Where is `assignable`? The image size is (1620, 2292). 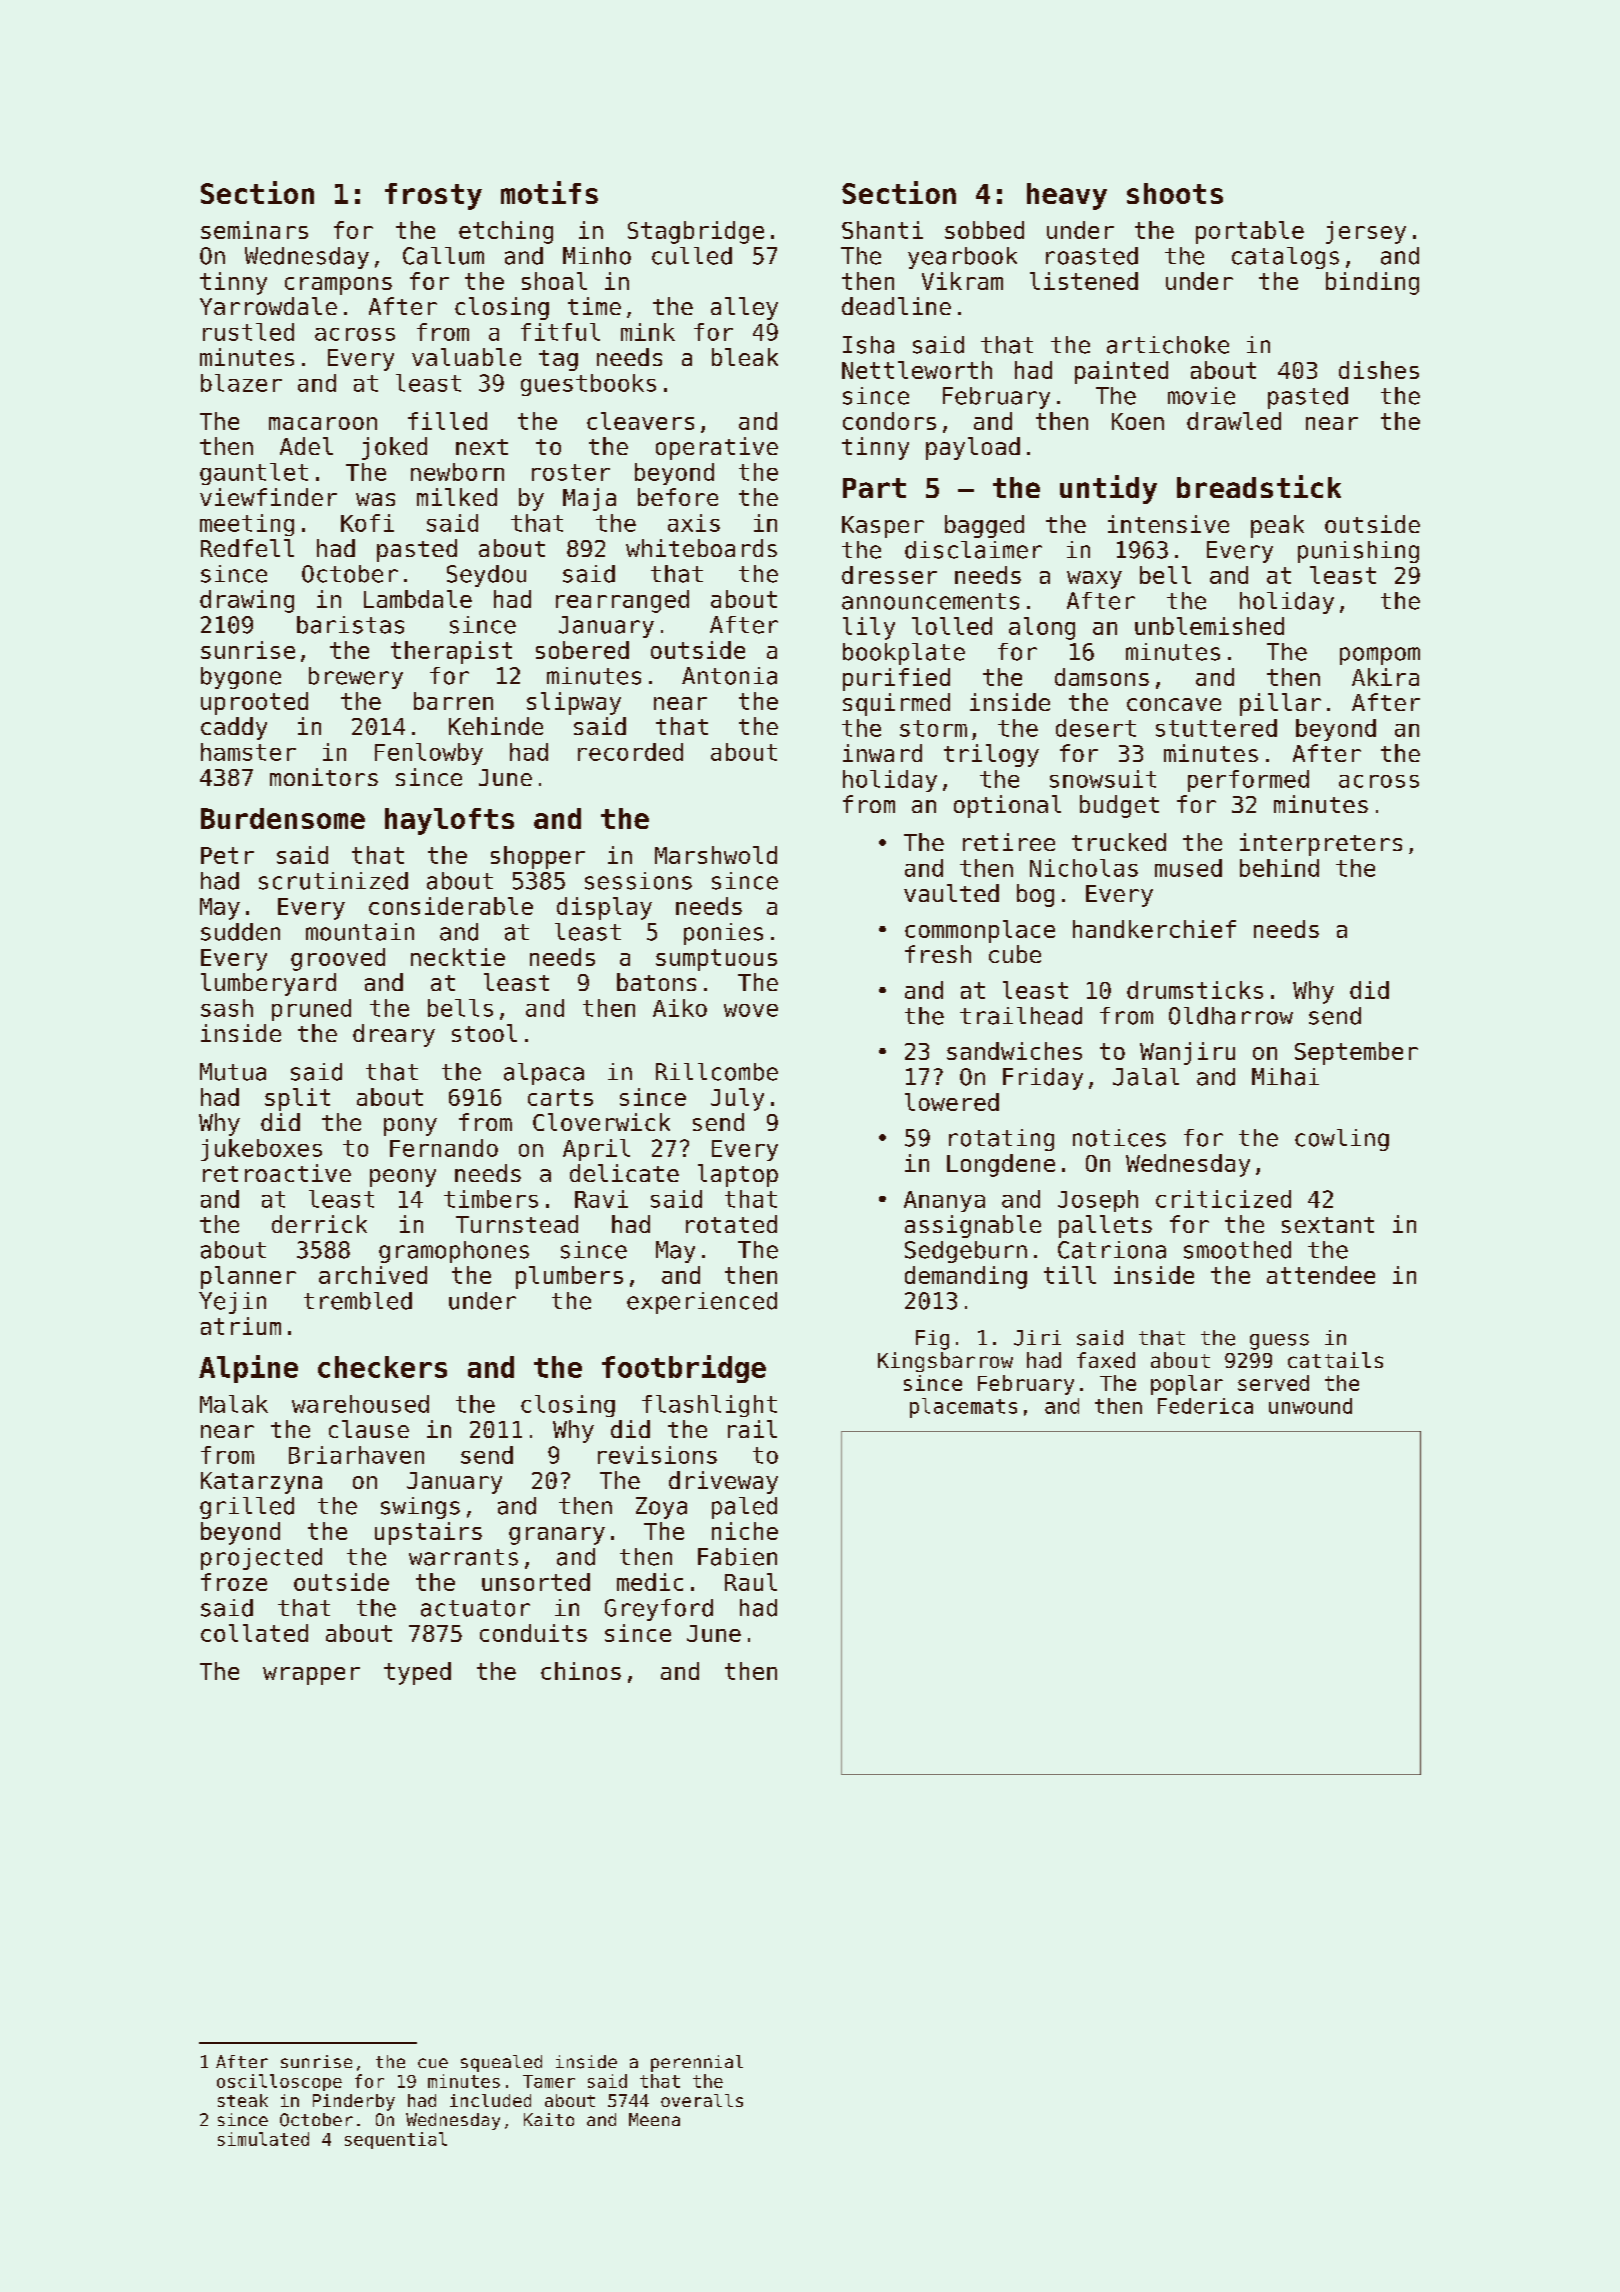
assignable is located at coordinates (973, 1226).
